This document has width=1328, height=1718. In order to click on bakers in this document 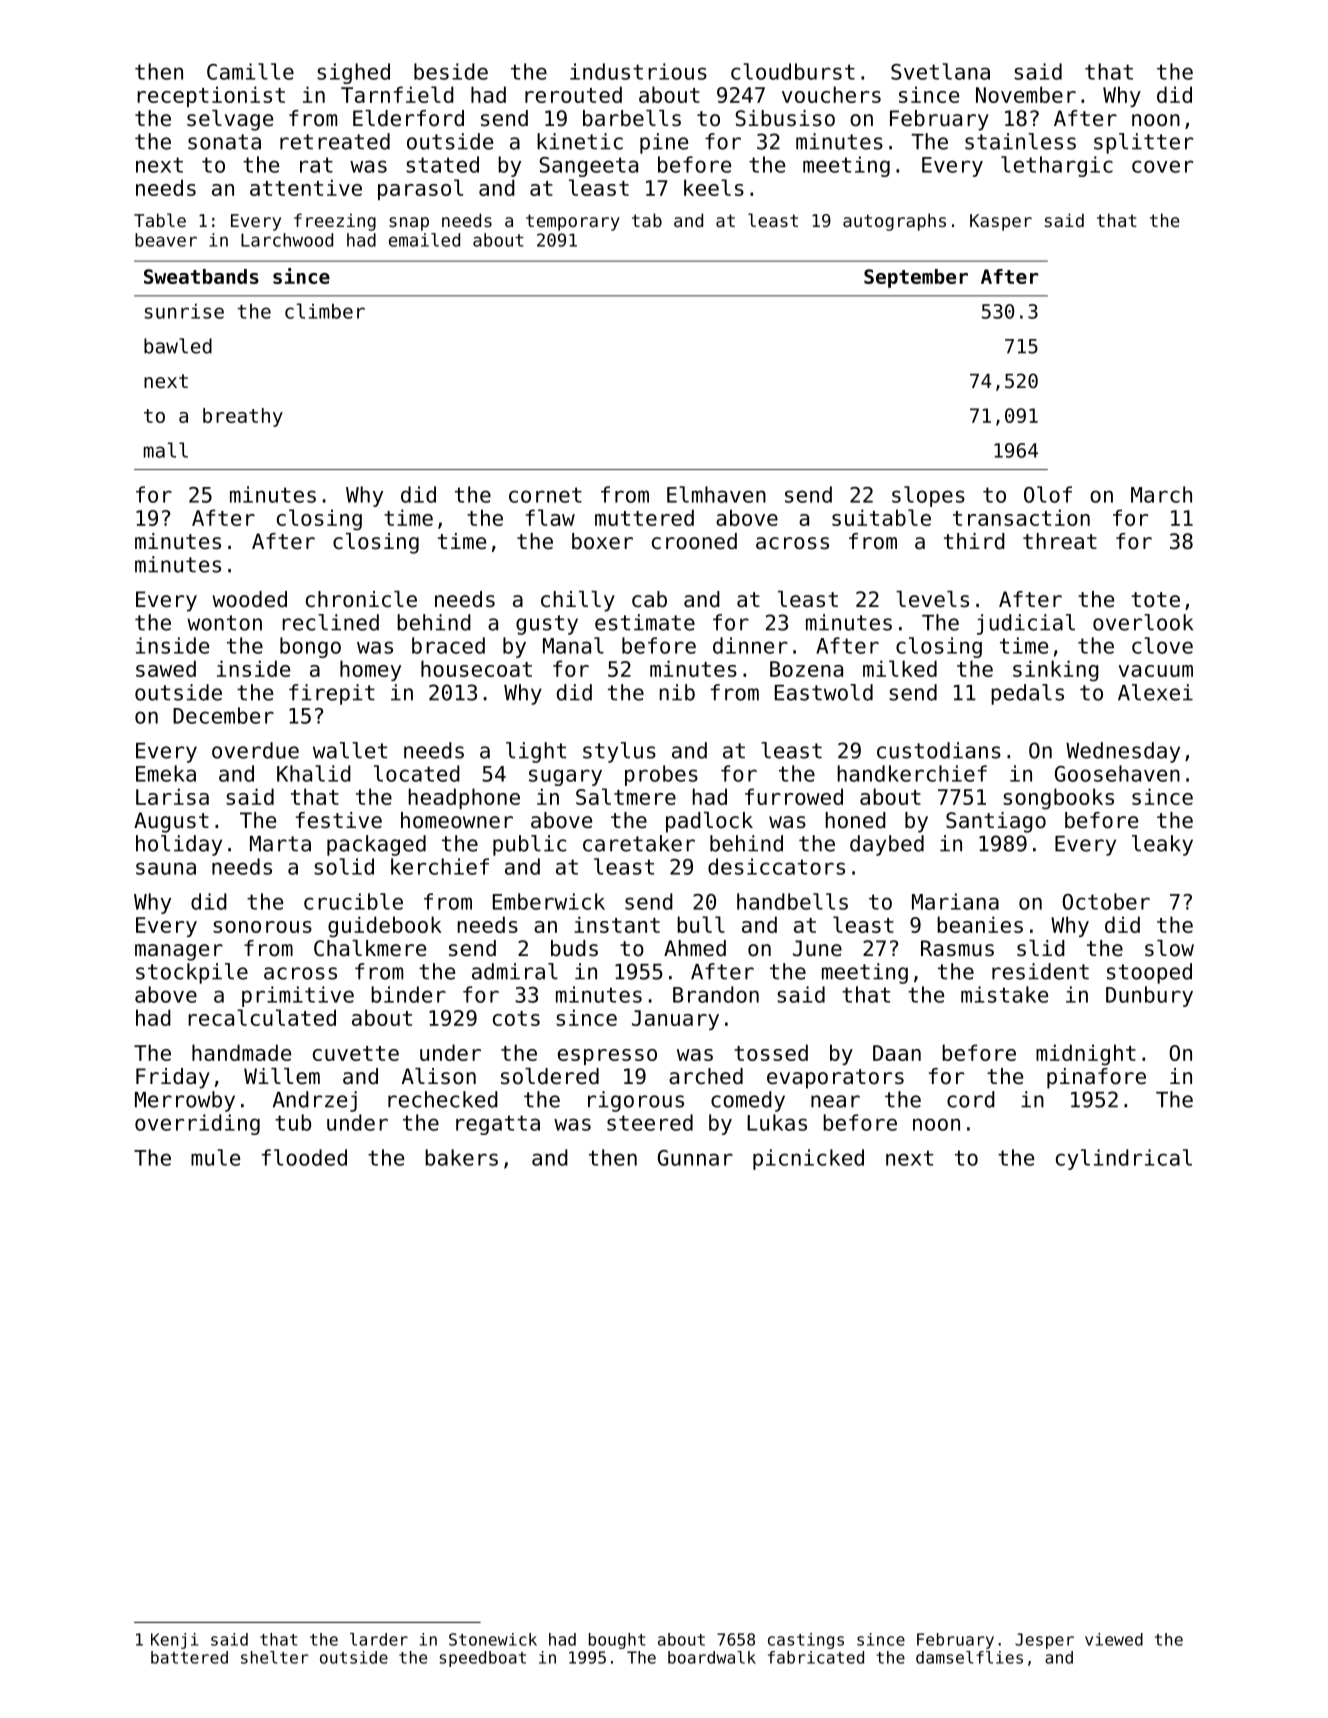, I will do `click(461, 1157)`.
